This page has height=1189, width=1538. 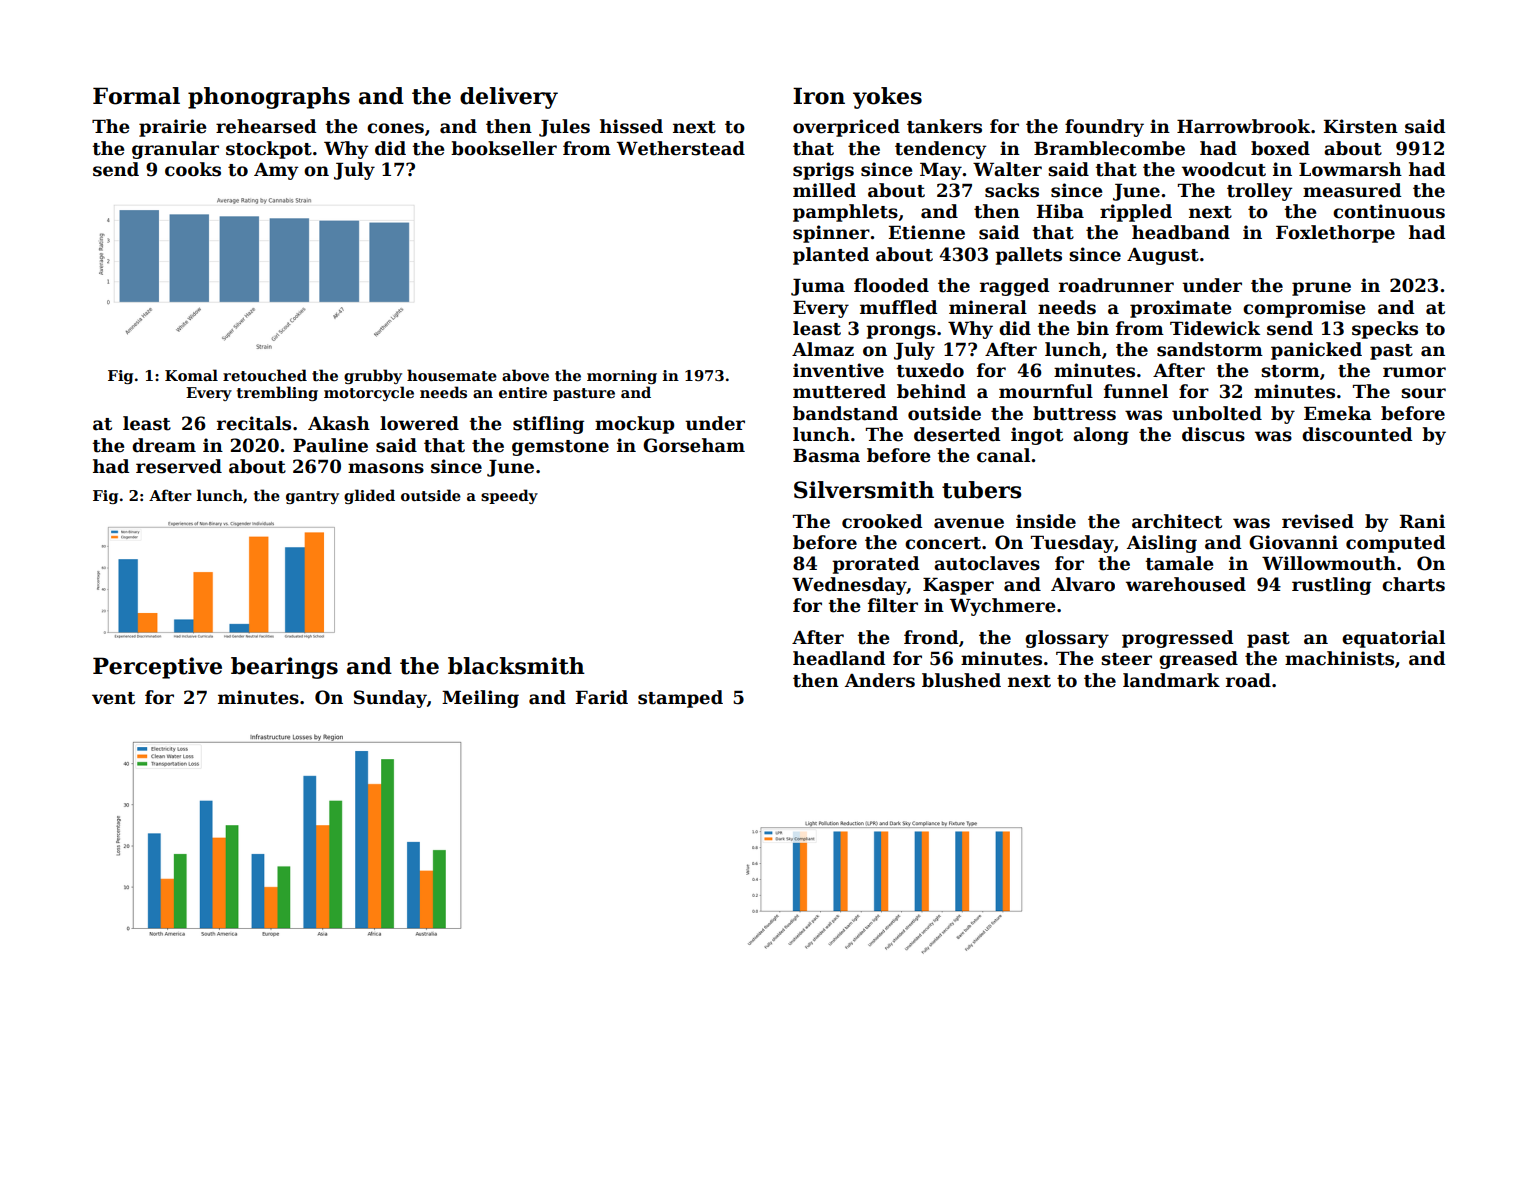 What do you see at coordinates (1028, 256) in the page?
I see `pallets` at bounding box center [1028, 256].
